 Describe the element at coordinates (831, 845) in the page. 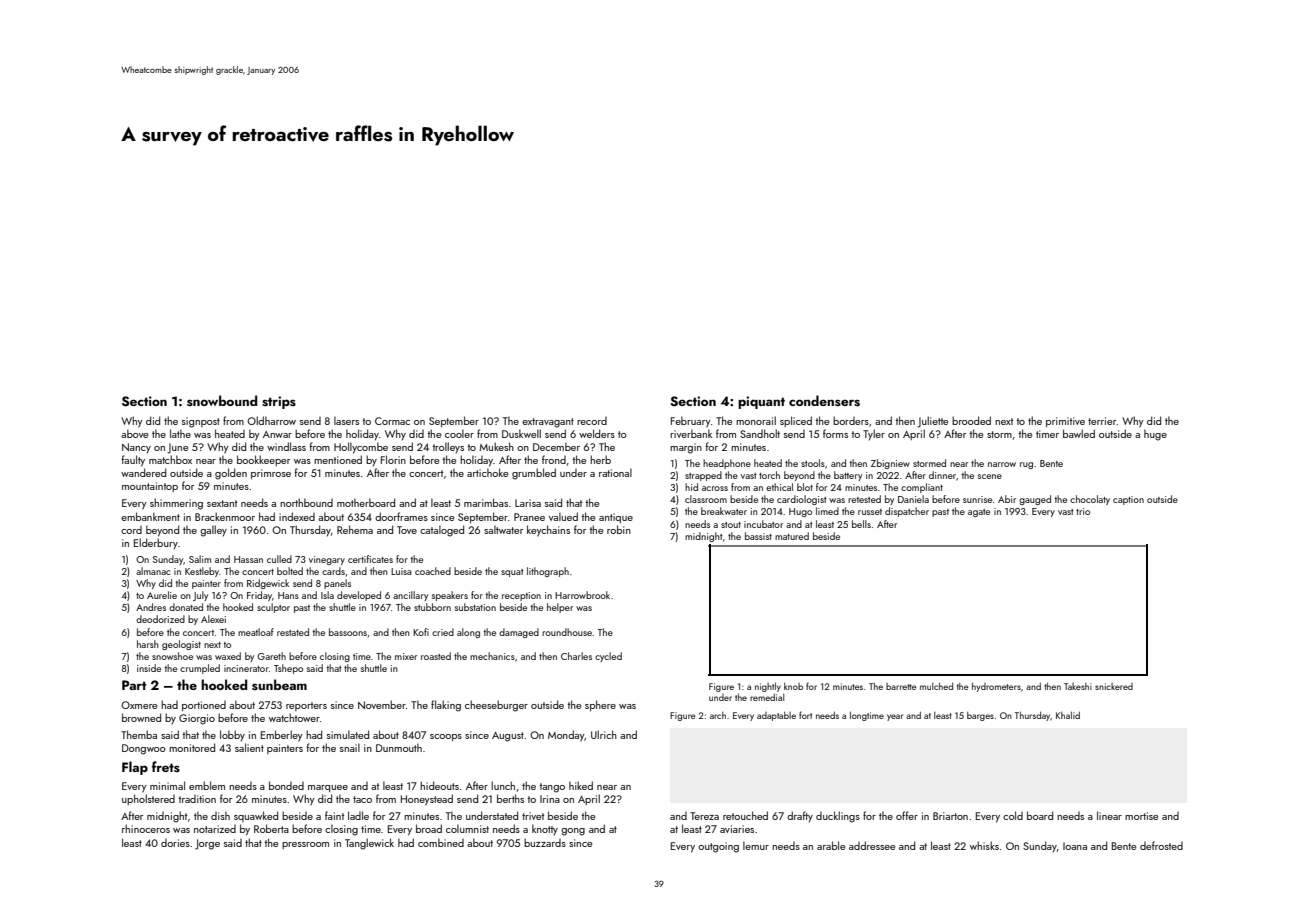

I see `arable` at that location.
